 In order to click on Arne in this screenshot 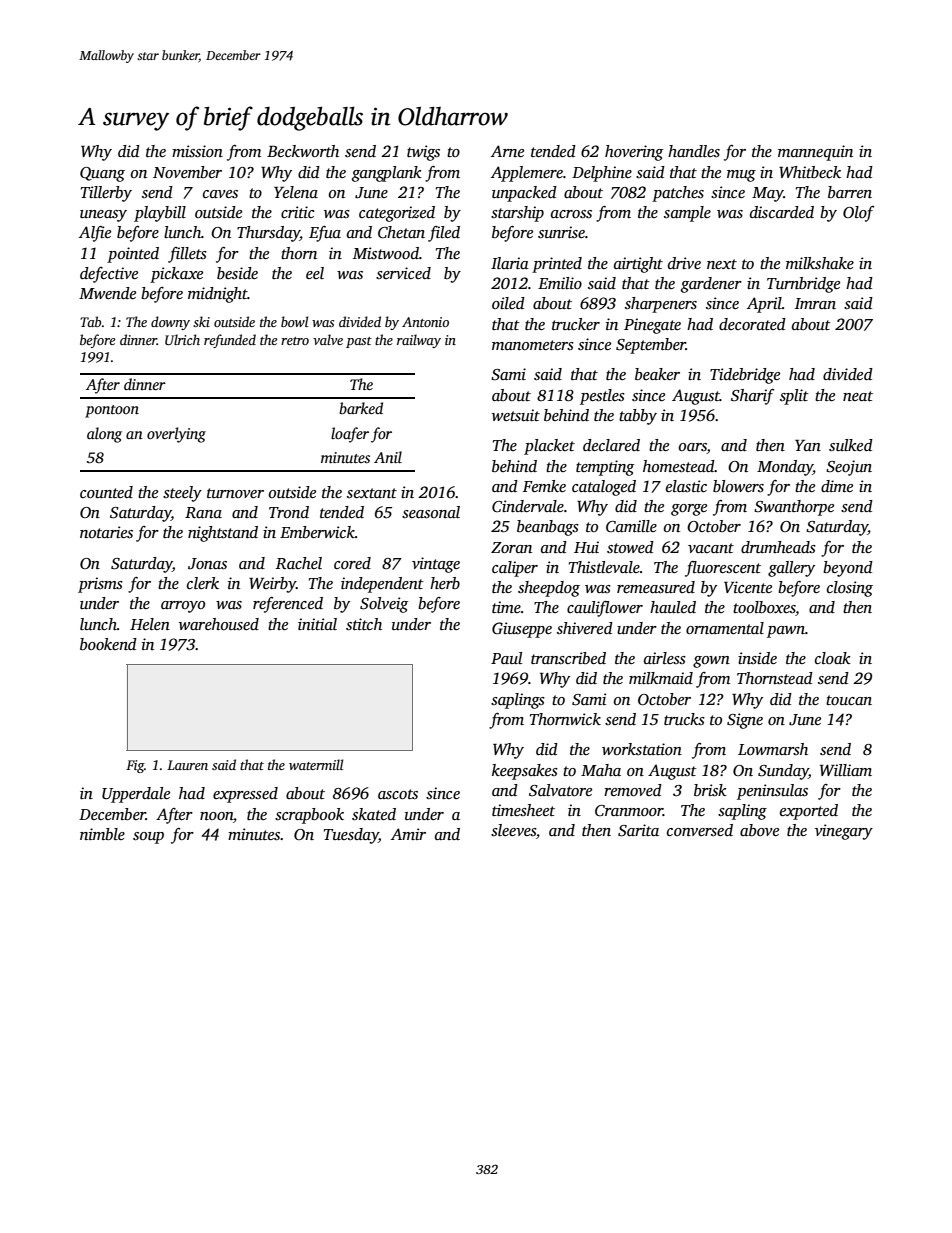, I will do `click(507, 151)`.
